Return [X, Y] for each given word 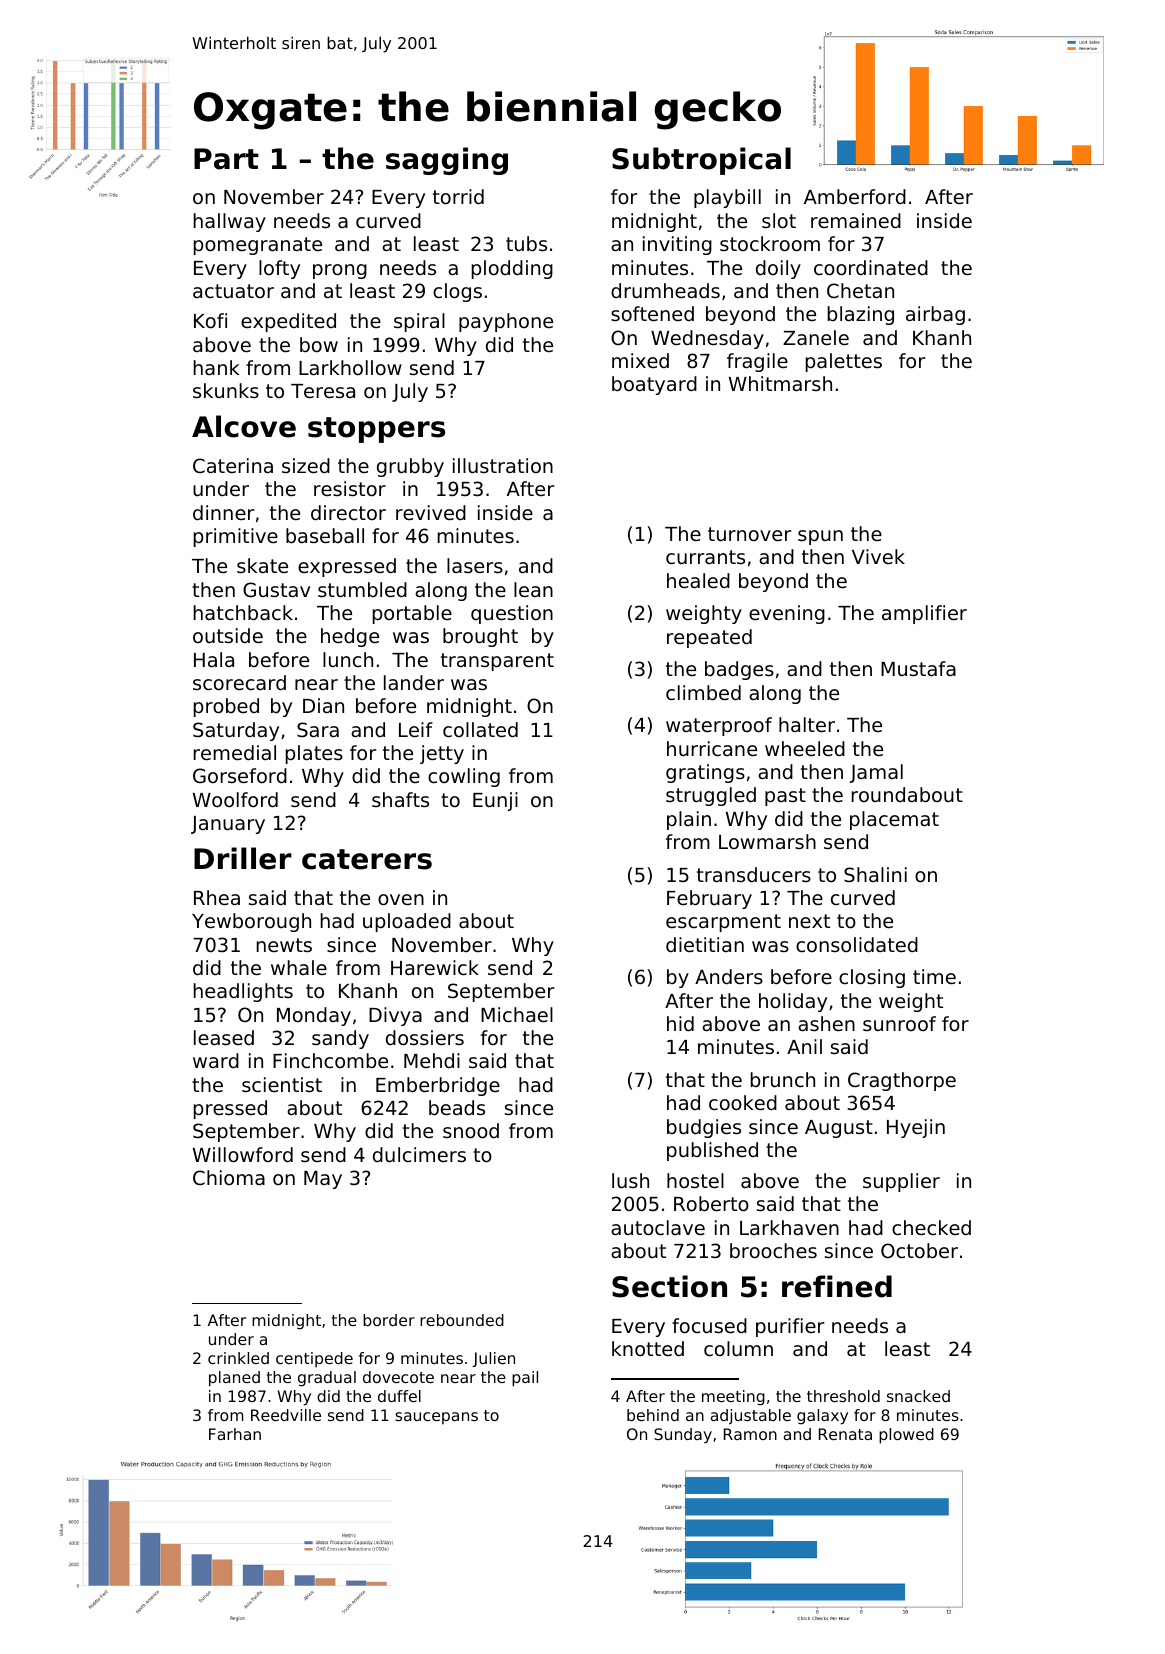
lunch [348, 659]
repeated [709, 638]
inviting [677, 245]
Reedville [286, 1415]
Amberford [855, 196]
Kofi [210, 320]
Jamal [876, 773]
